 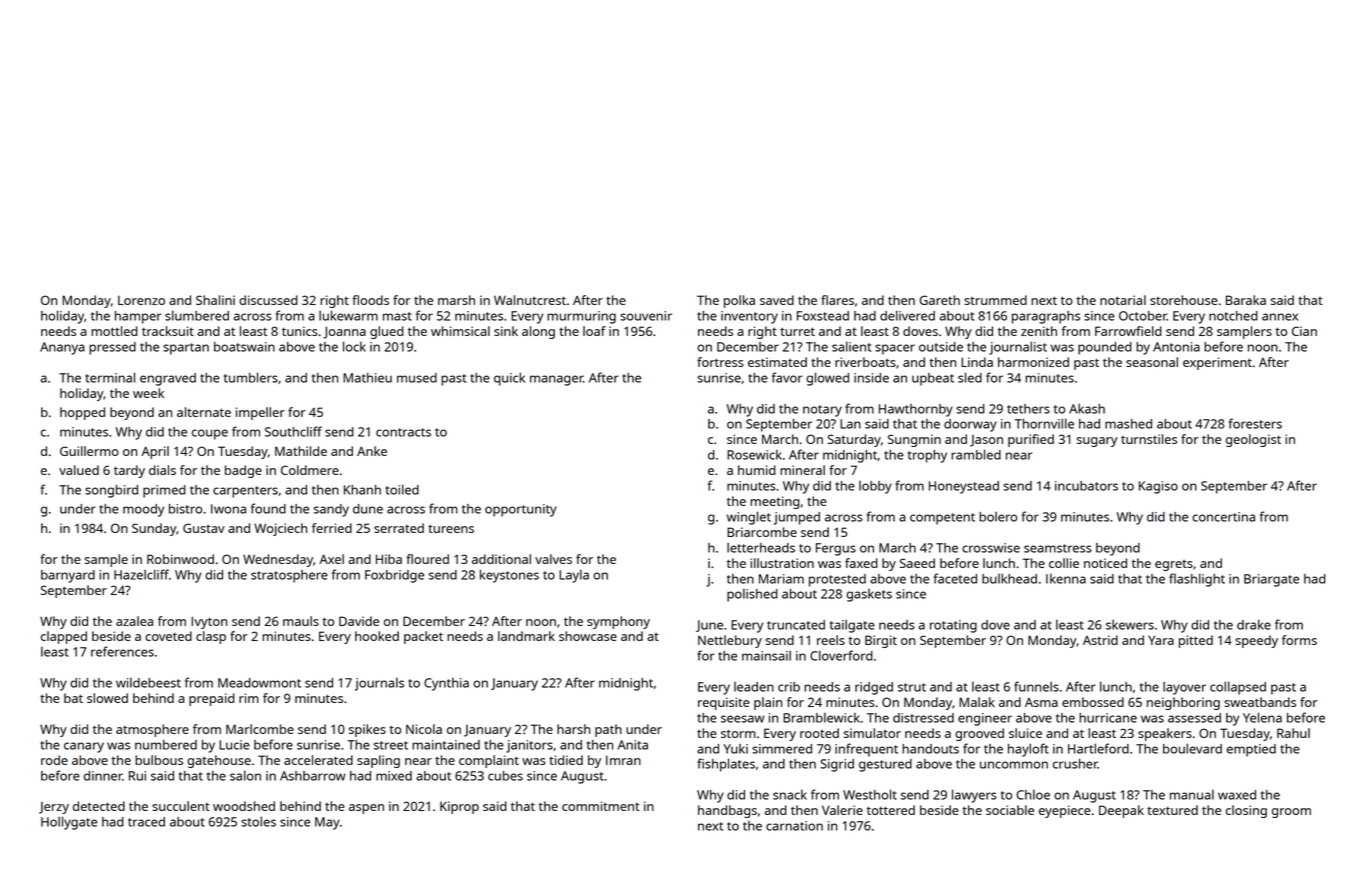 I want to click on Anita, so click(x=633, y=745).
